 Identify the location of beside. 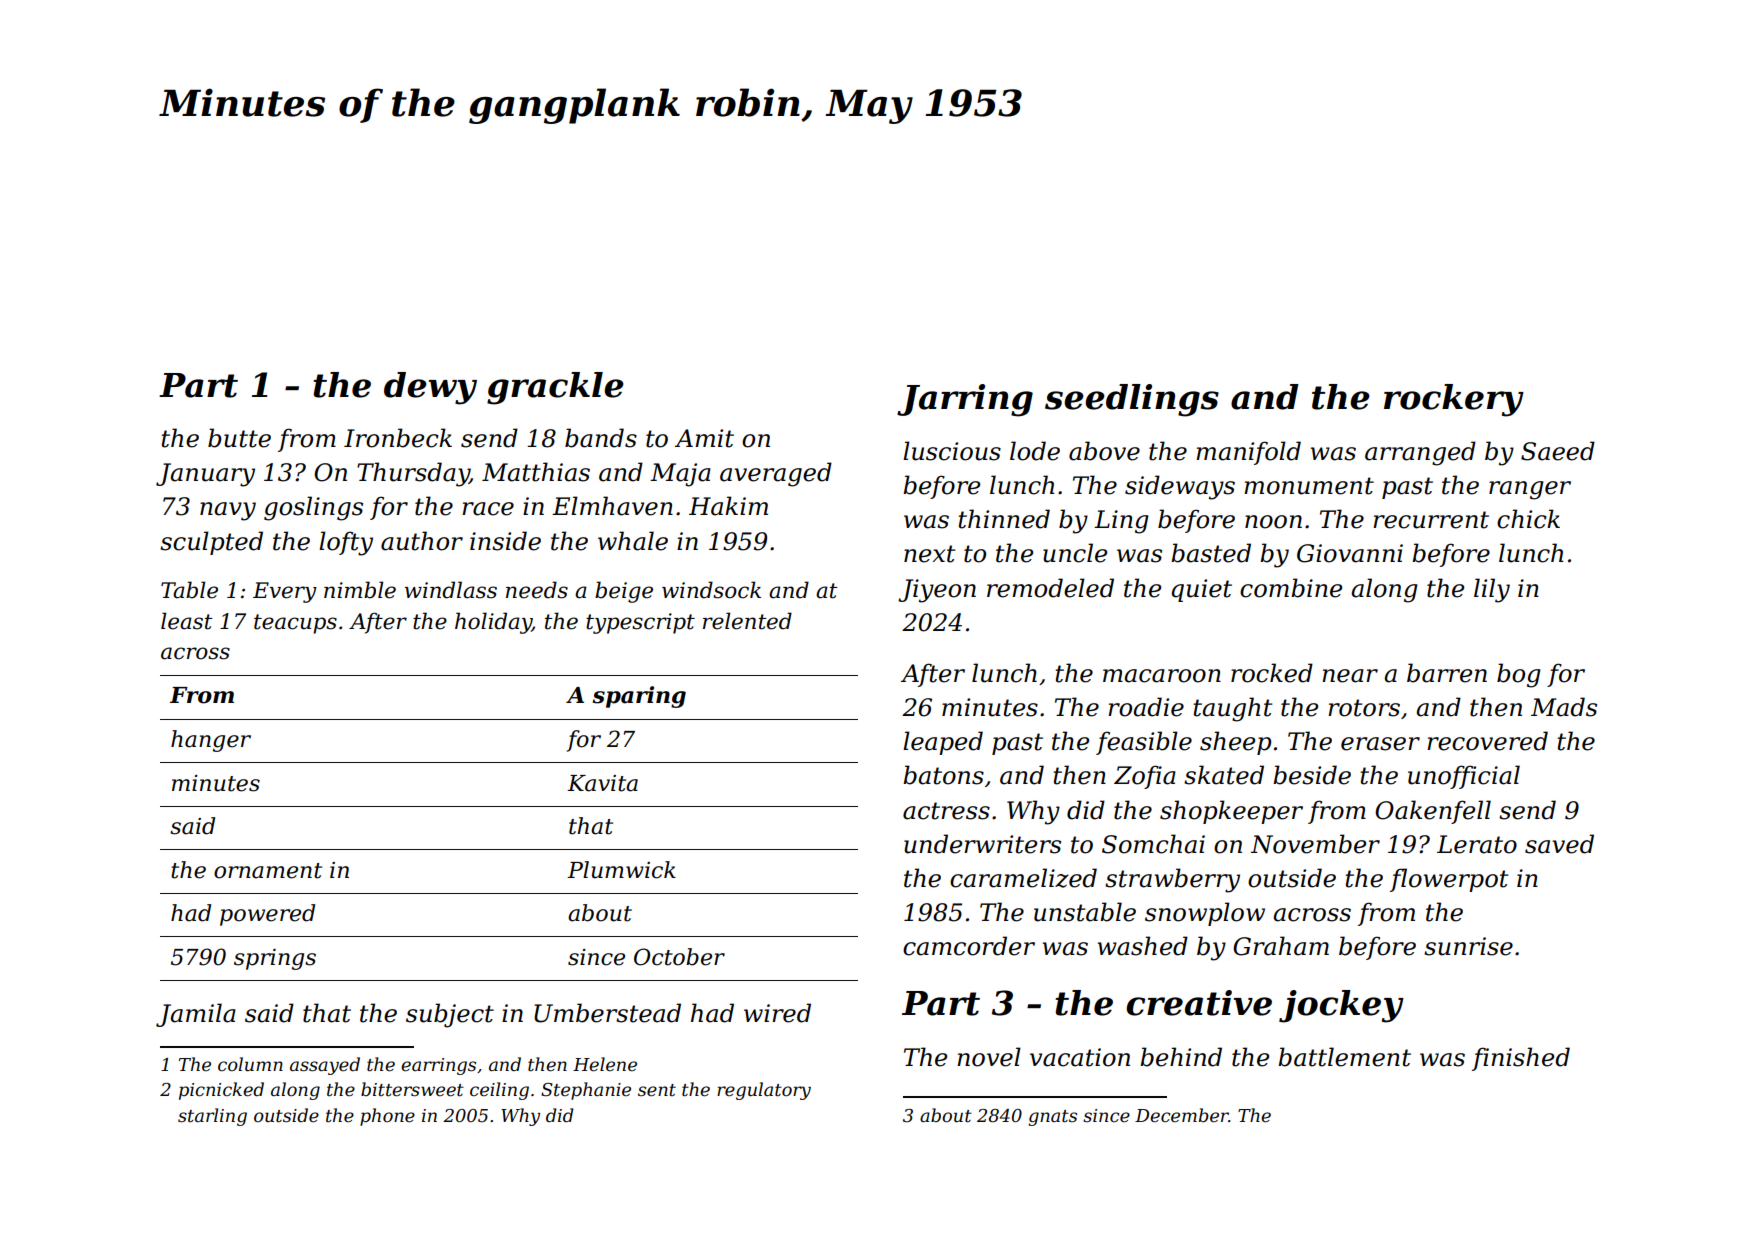
(1312, 775).
